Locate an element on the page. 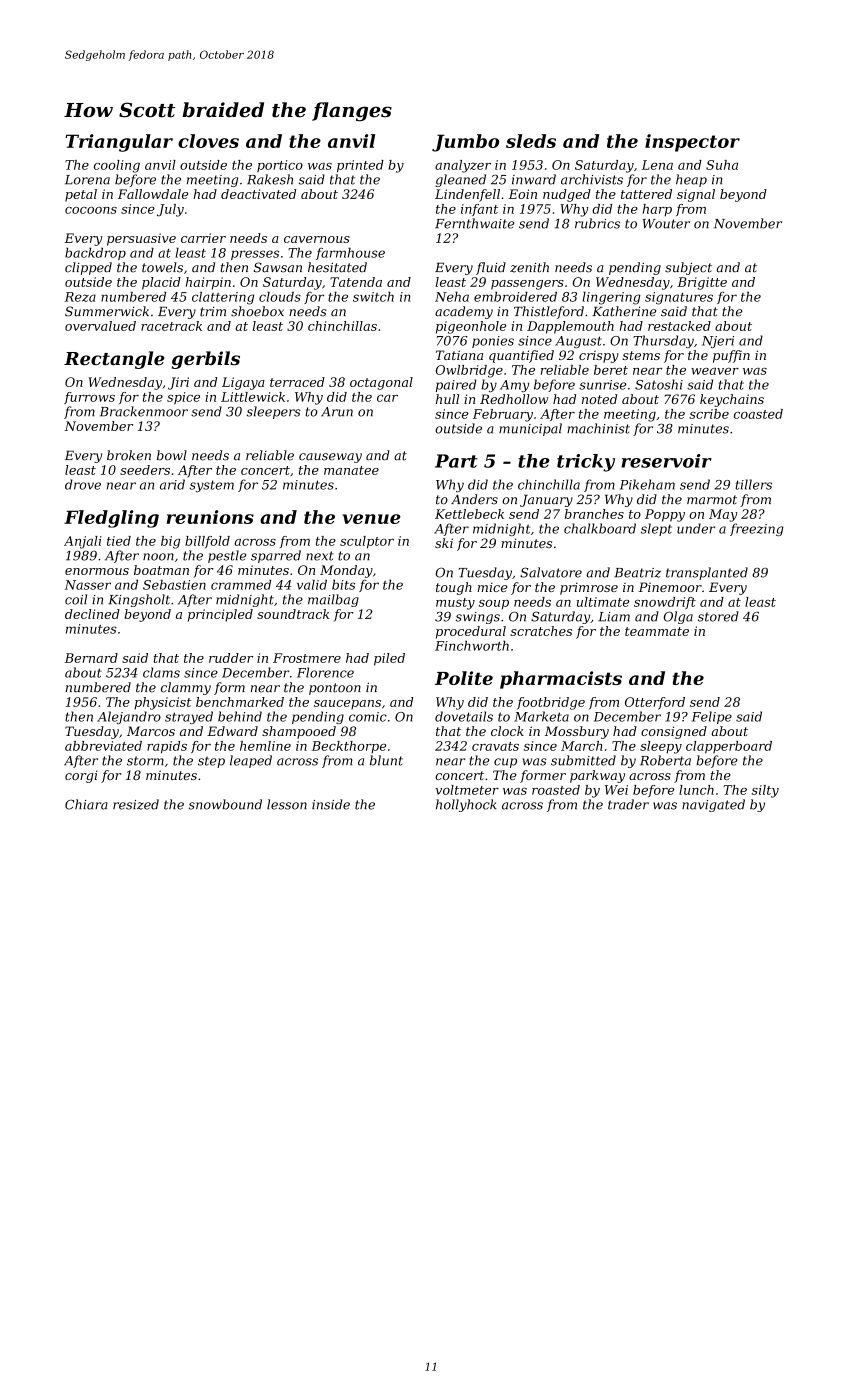 This page has height=1400, width=849. Kingsholt is located at coordinates (139, 600).
